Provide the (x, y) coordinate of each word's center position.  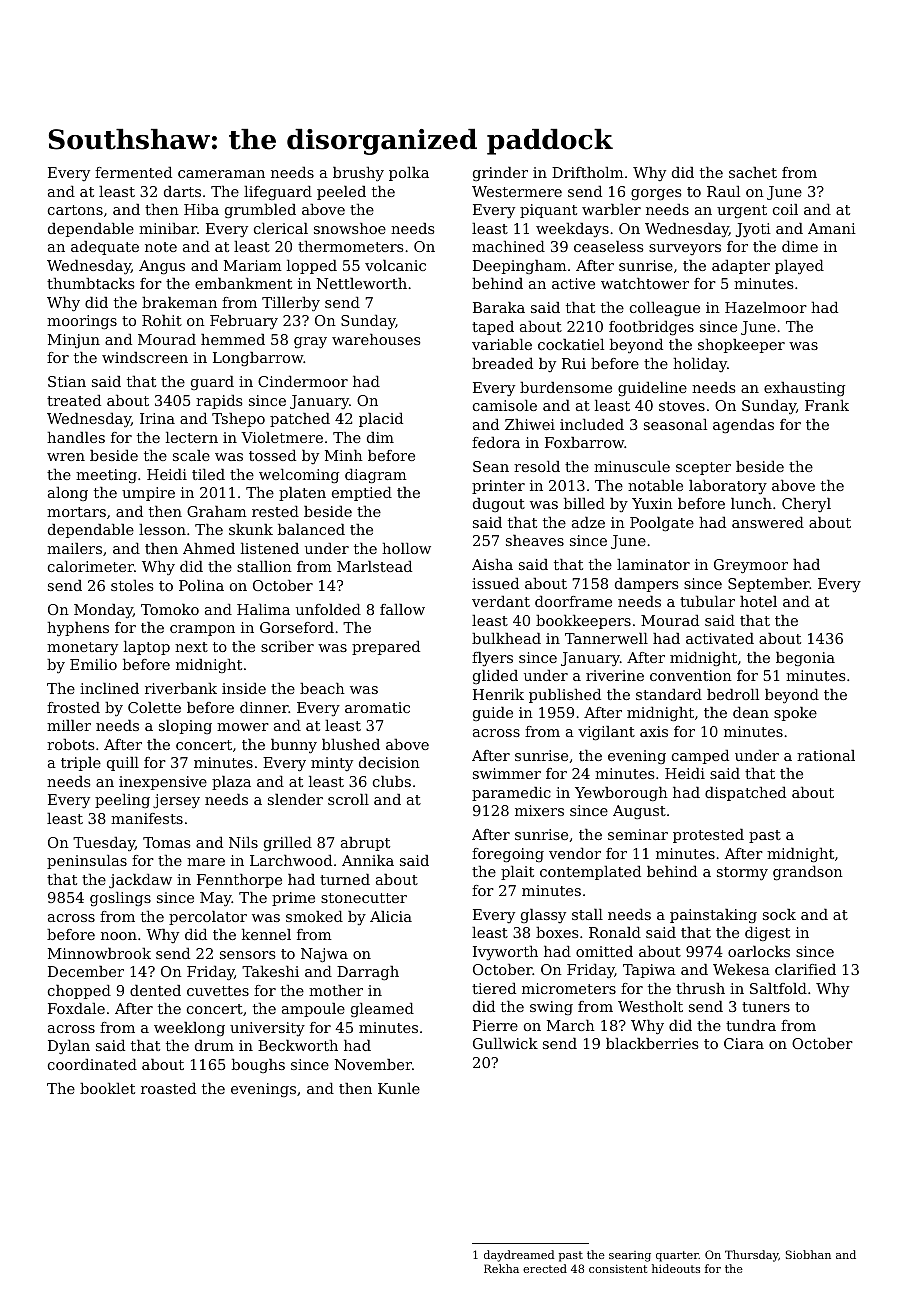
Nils (243, 842)
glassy (543, 916)
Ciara (744, 1043)
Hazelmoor (766, 307)
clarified (805, 969)
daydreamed (519, 1256)
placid (381, 420)
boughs (258, 1066)
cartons (75, 210)
